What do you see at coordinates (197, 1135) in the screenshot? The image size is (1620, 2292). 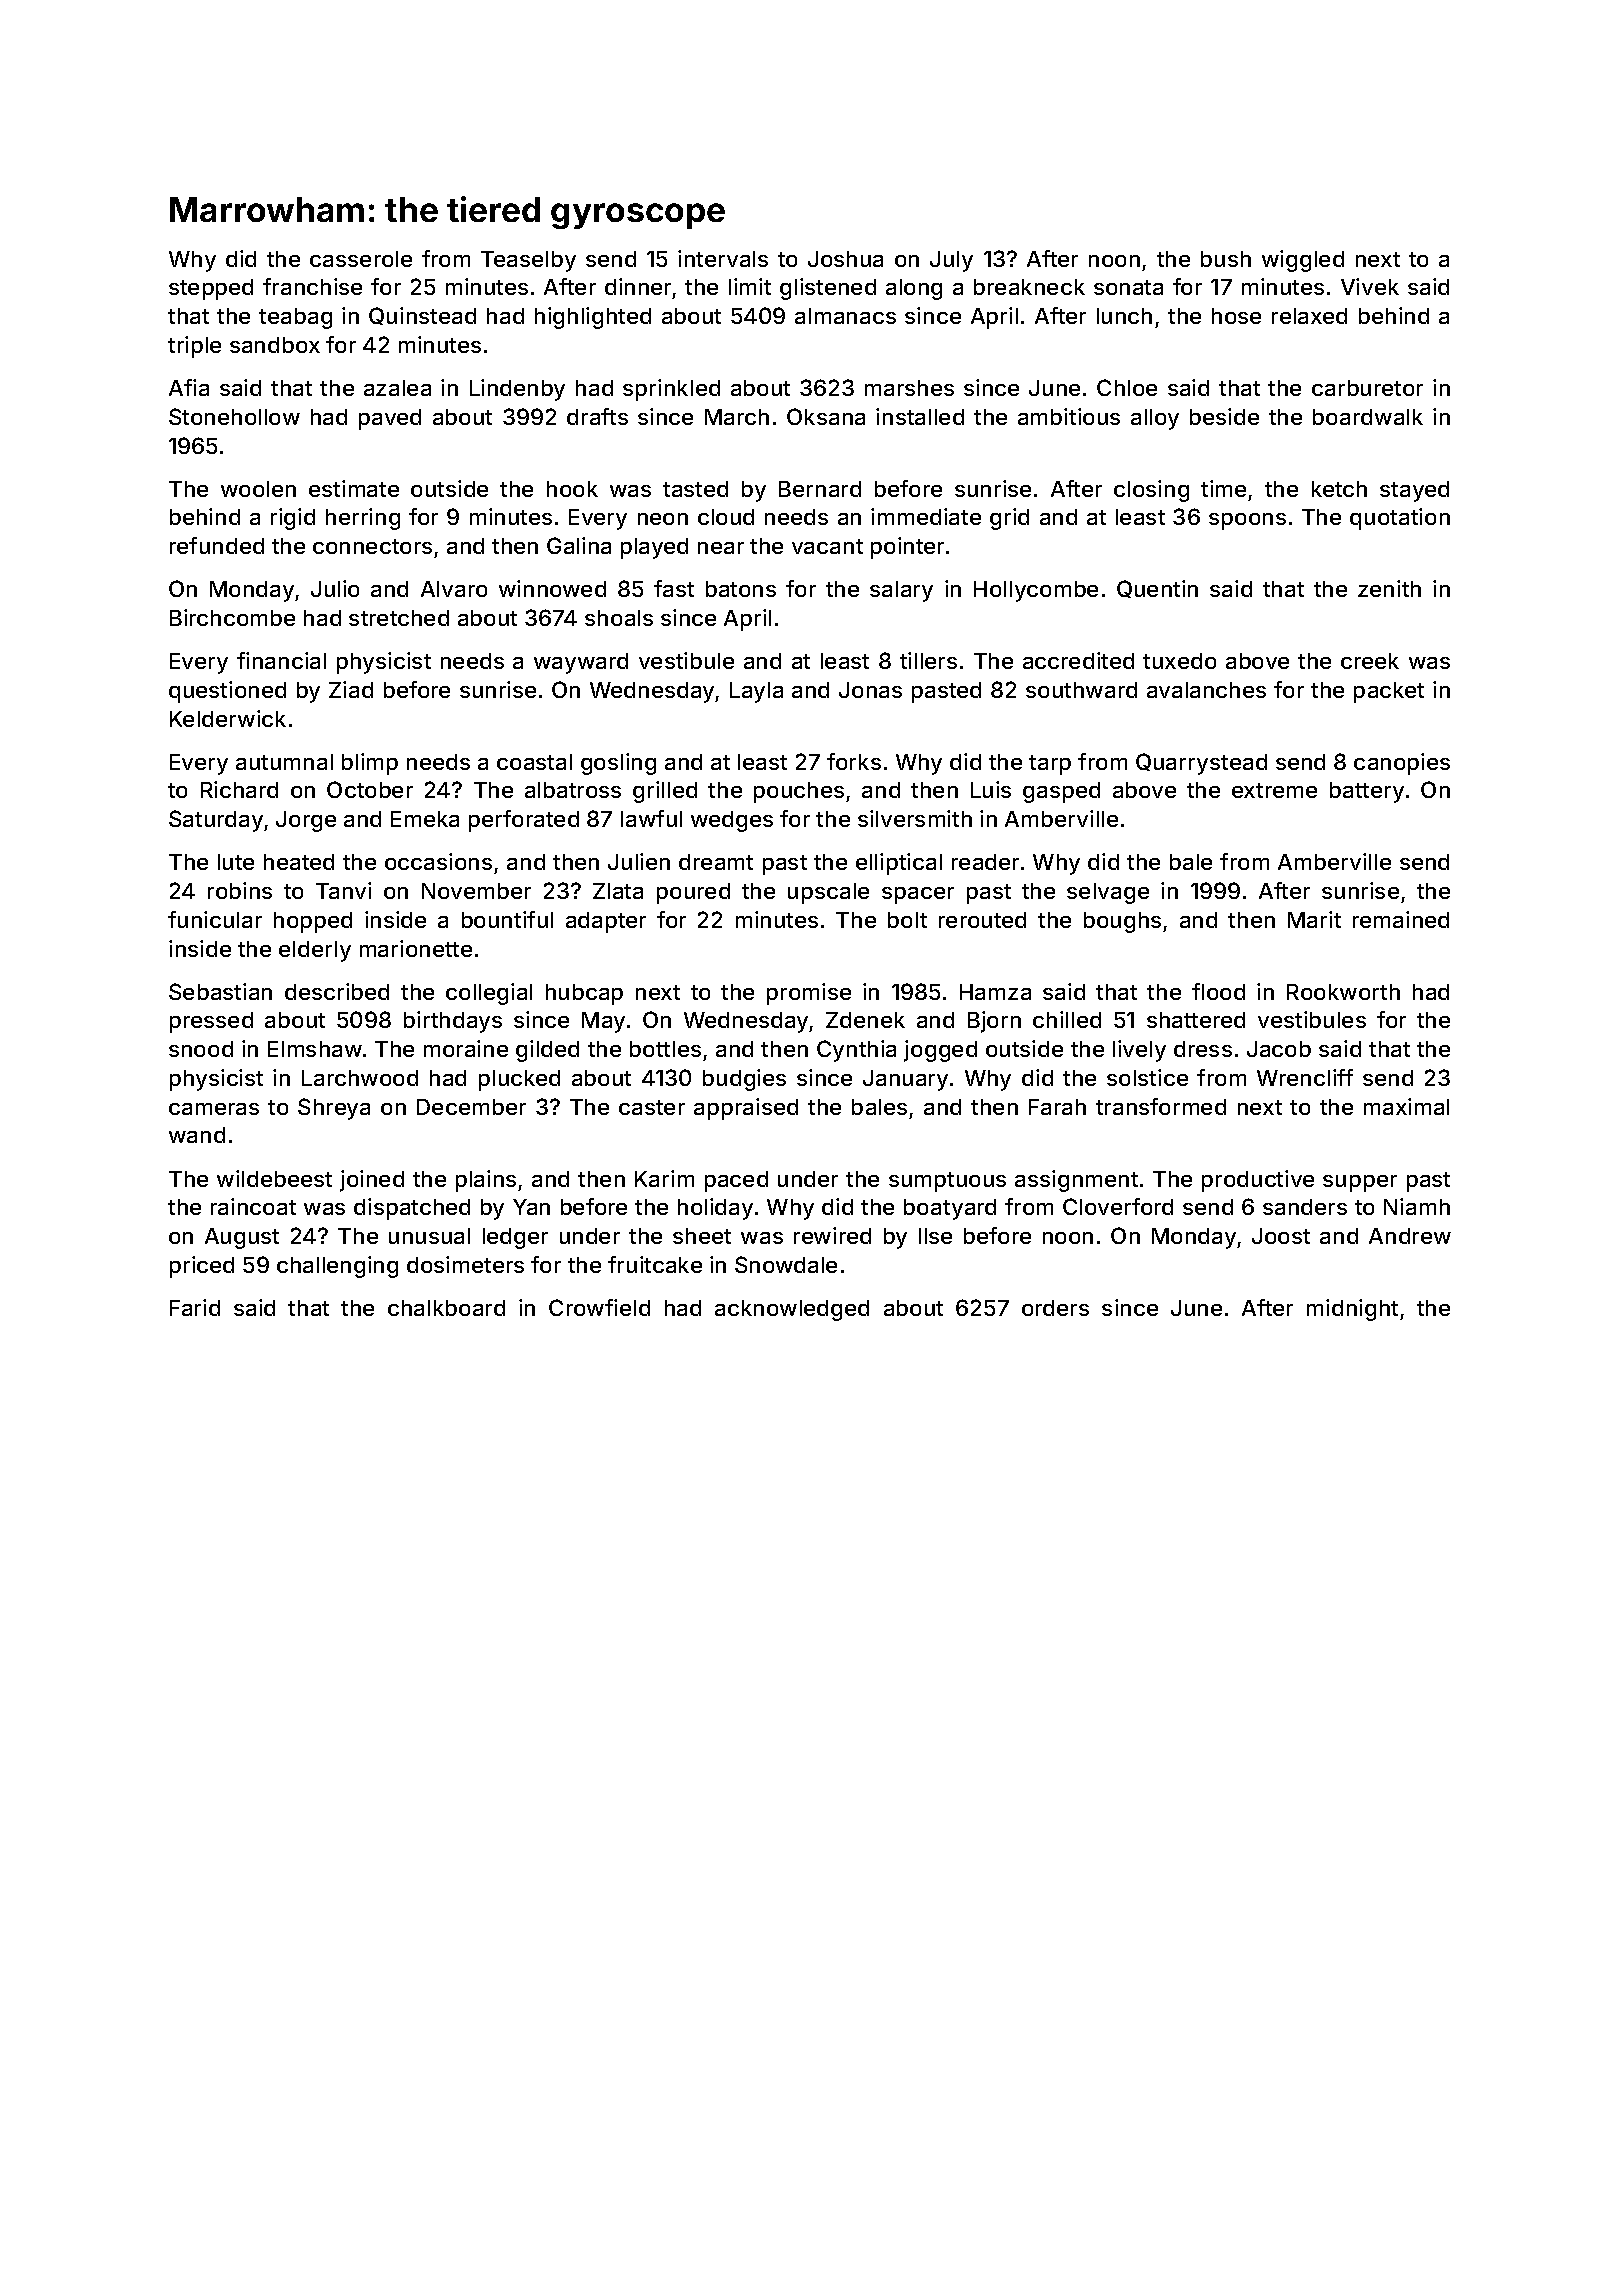 I see `wand` at bounding box center [197, 1135].
